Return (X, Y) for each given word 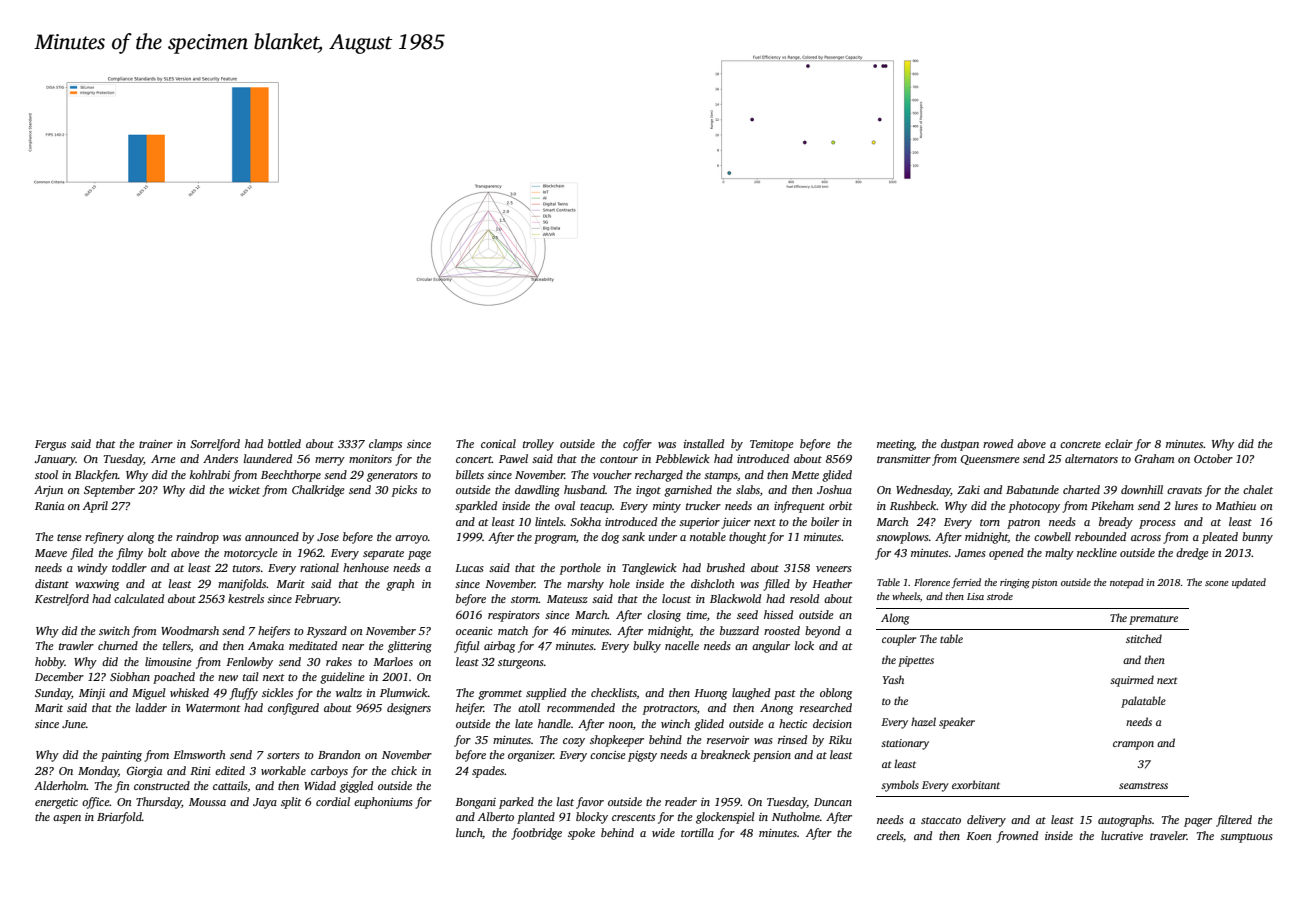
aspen (67, 819)
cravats (1184, 490)
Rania (49, 506)
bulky (647, 647)
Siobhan (130, 676)
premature (1153, 620)
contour (619, 459)
